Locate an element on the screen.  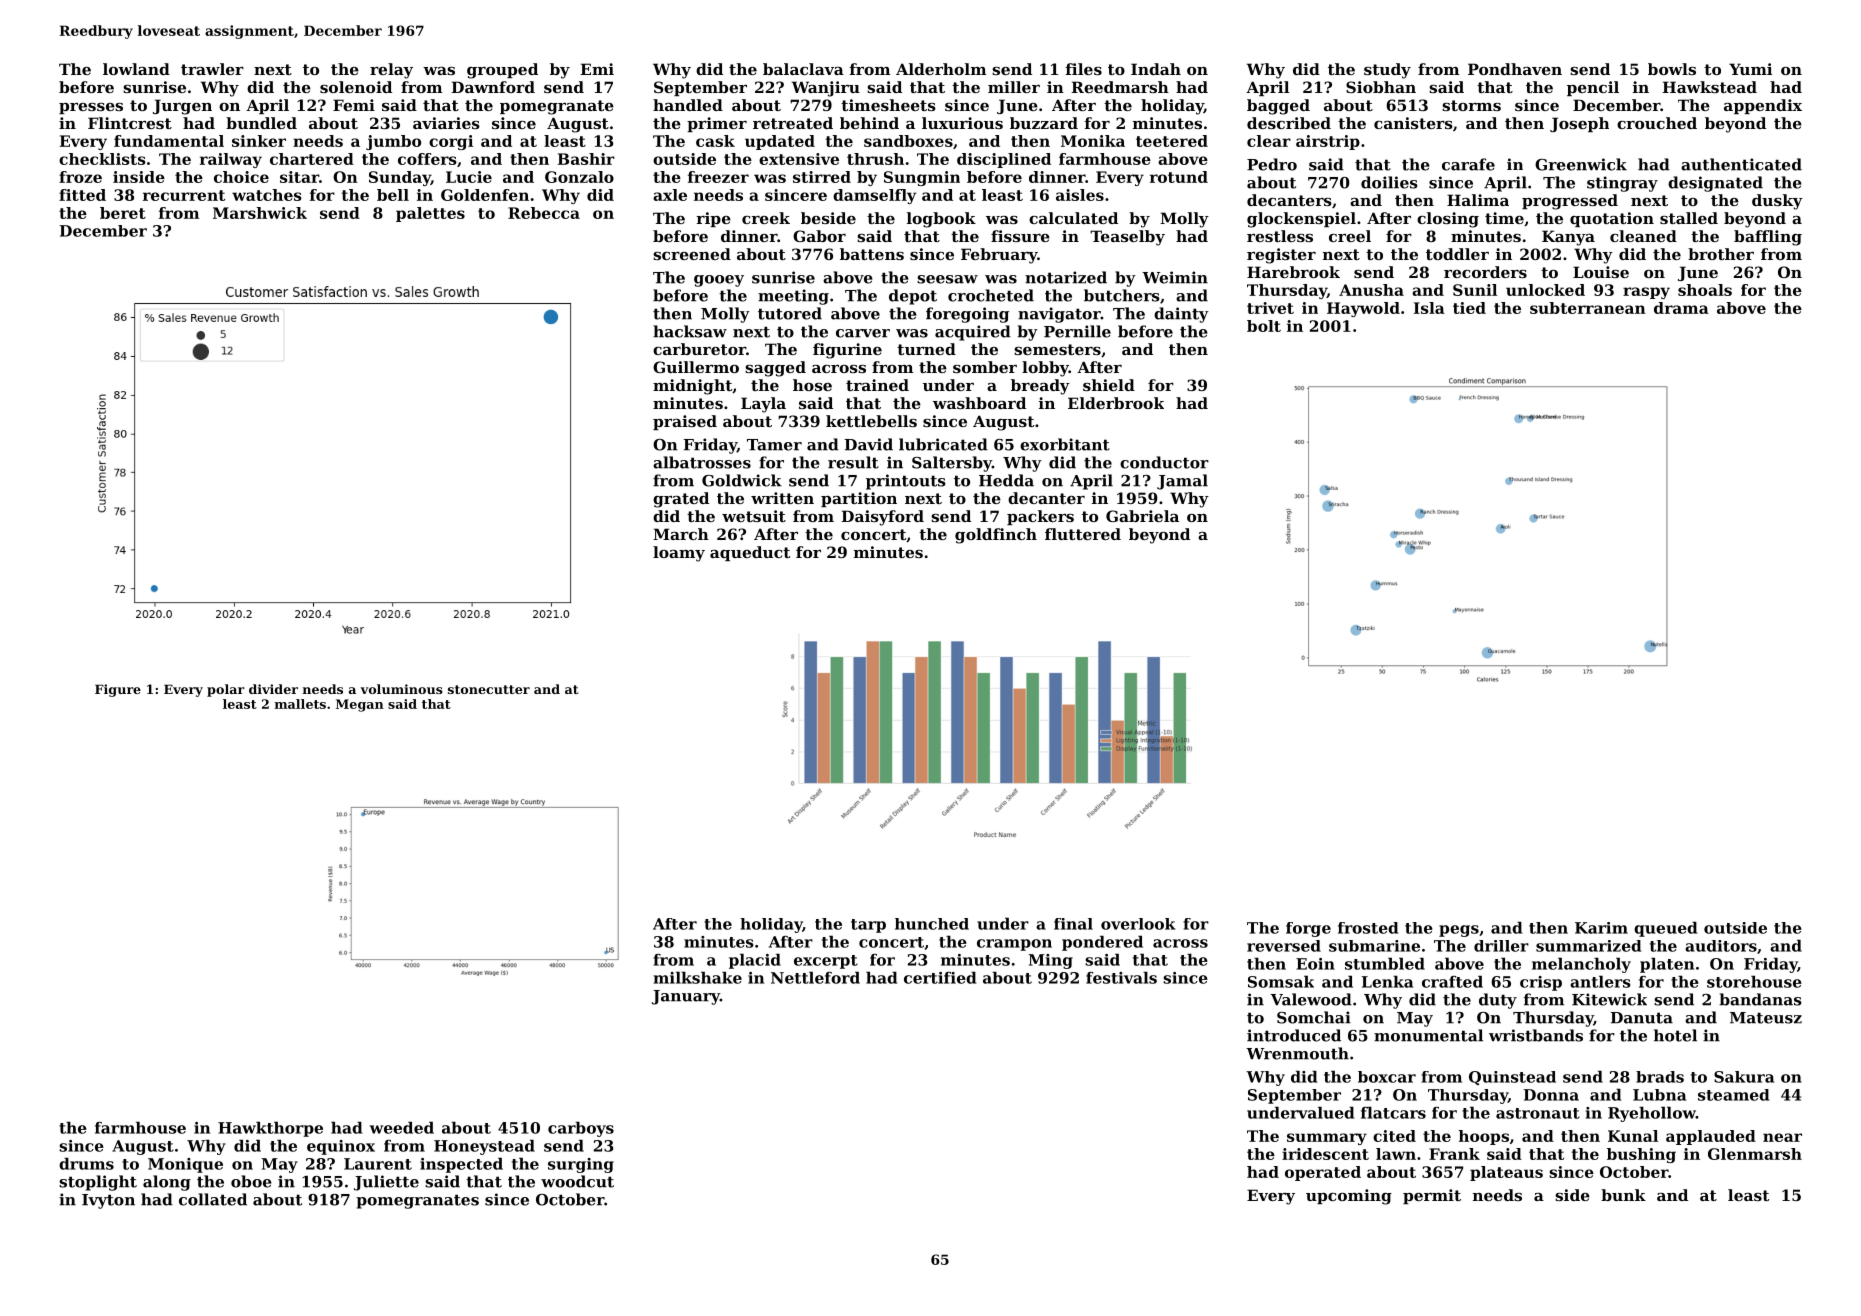
praised is located at coordinates (685, 422).
